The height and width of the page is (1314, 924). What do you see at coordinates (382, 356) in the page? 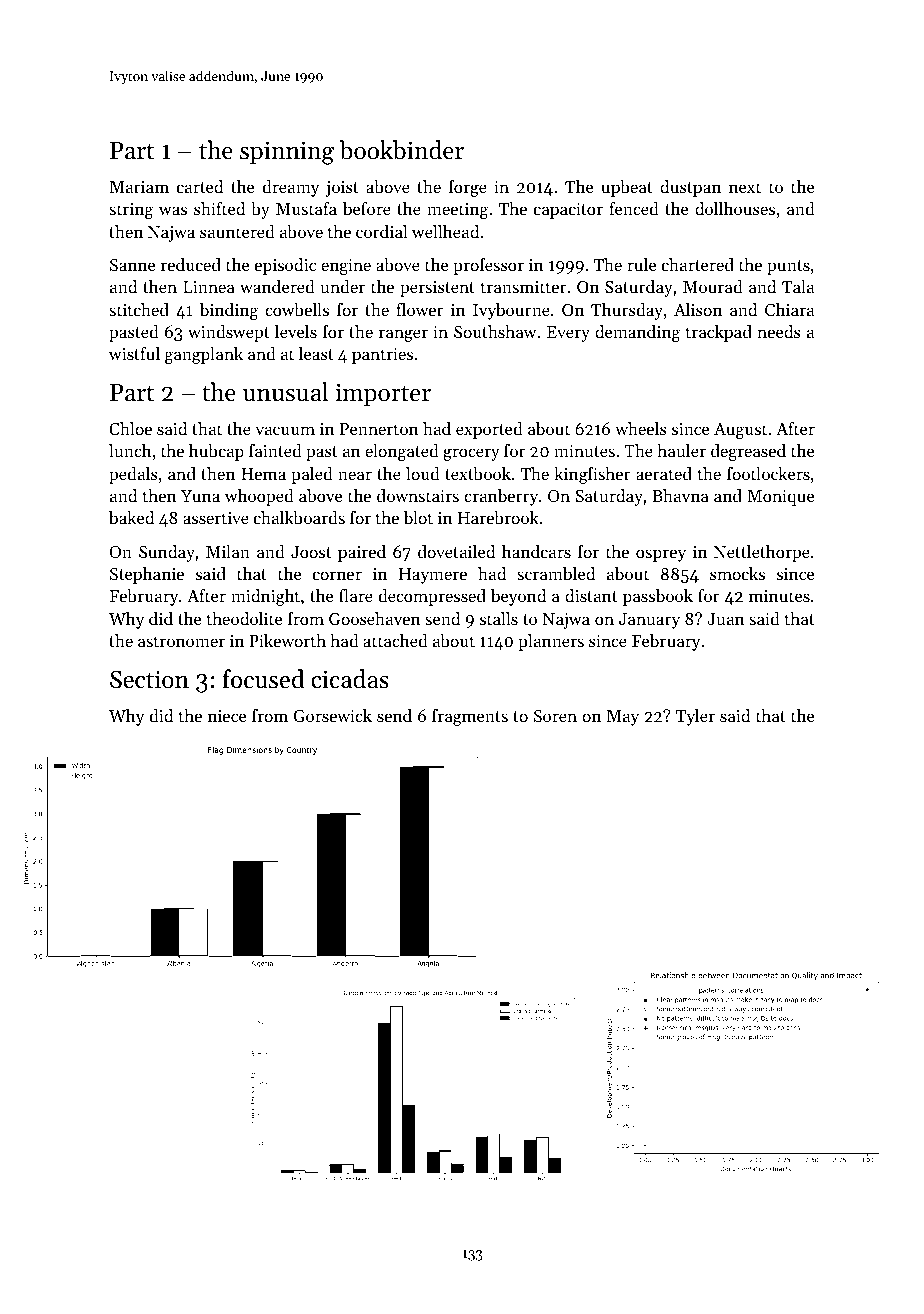
I see `pantries` at bounding box center [382, 356].
